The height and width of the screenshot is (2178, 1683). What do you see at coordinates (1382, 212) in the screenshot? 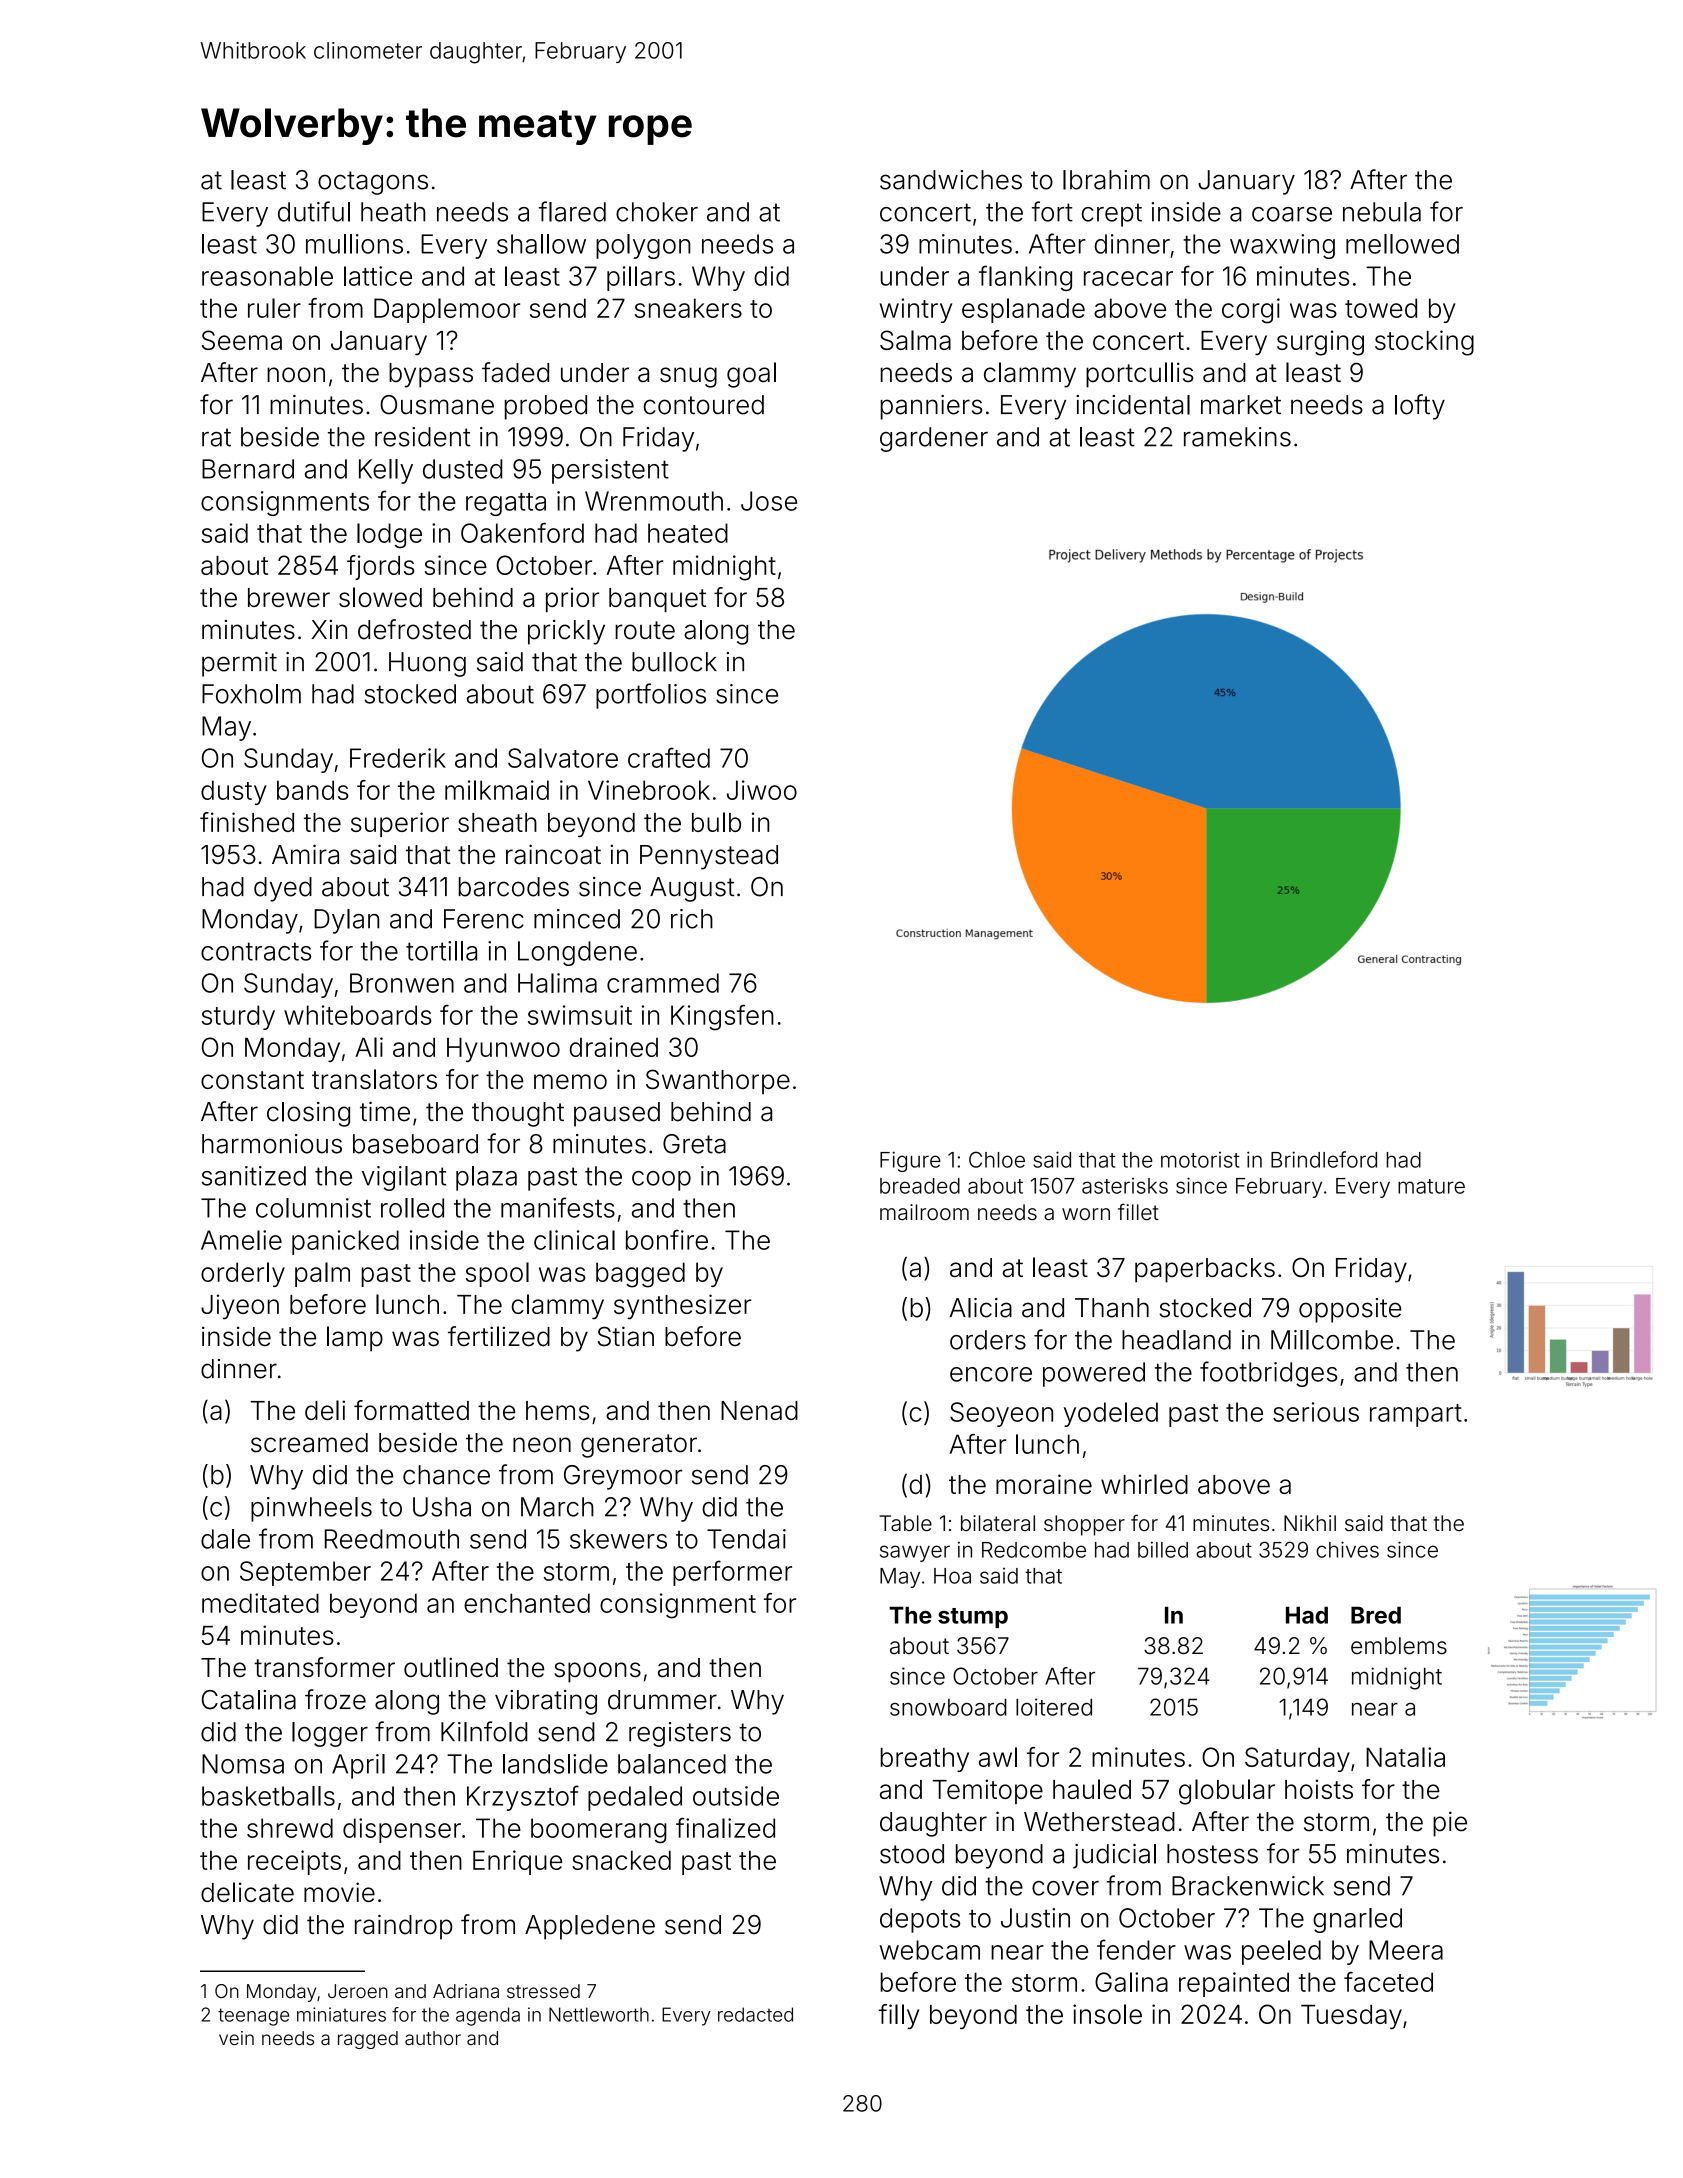
I see `nebula` at bounding box center [1382, 212].
